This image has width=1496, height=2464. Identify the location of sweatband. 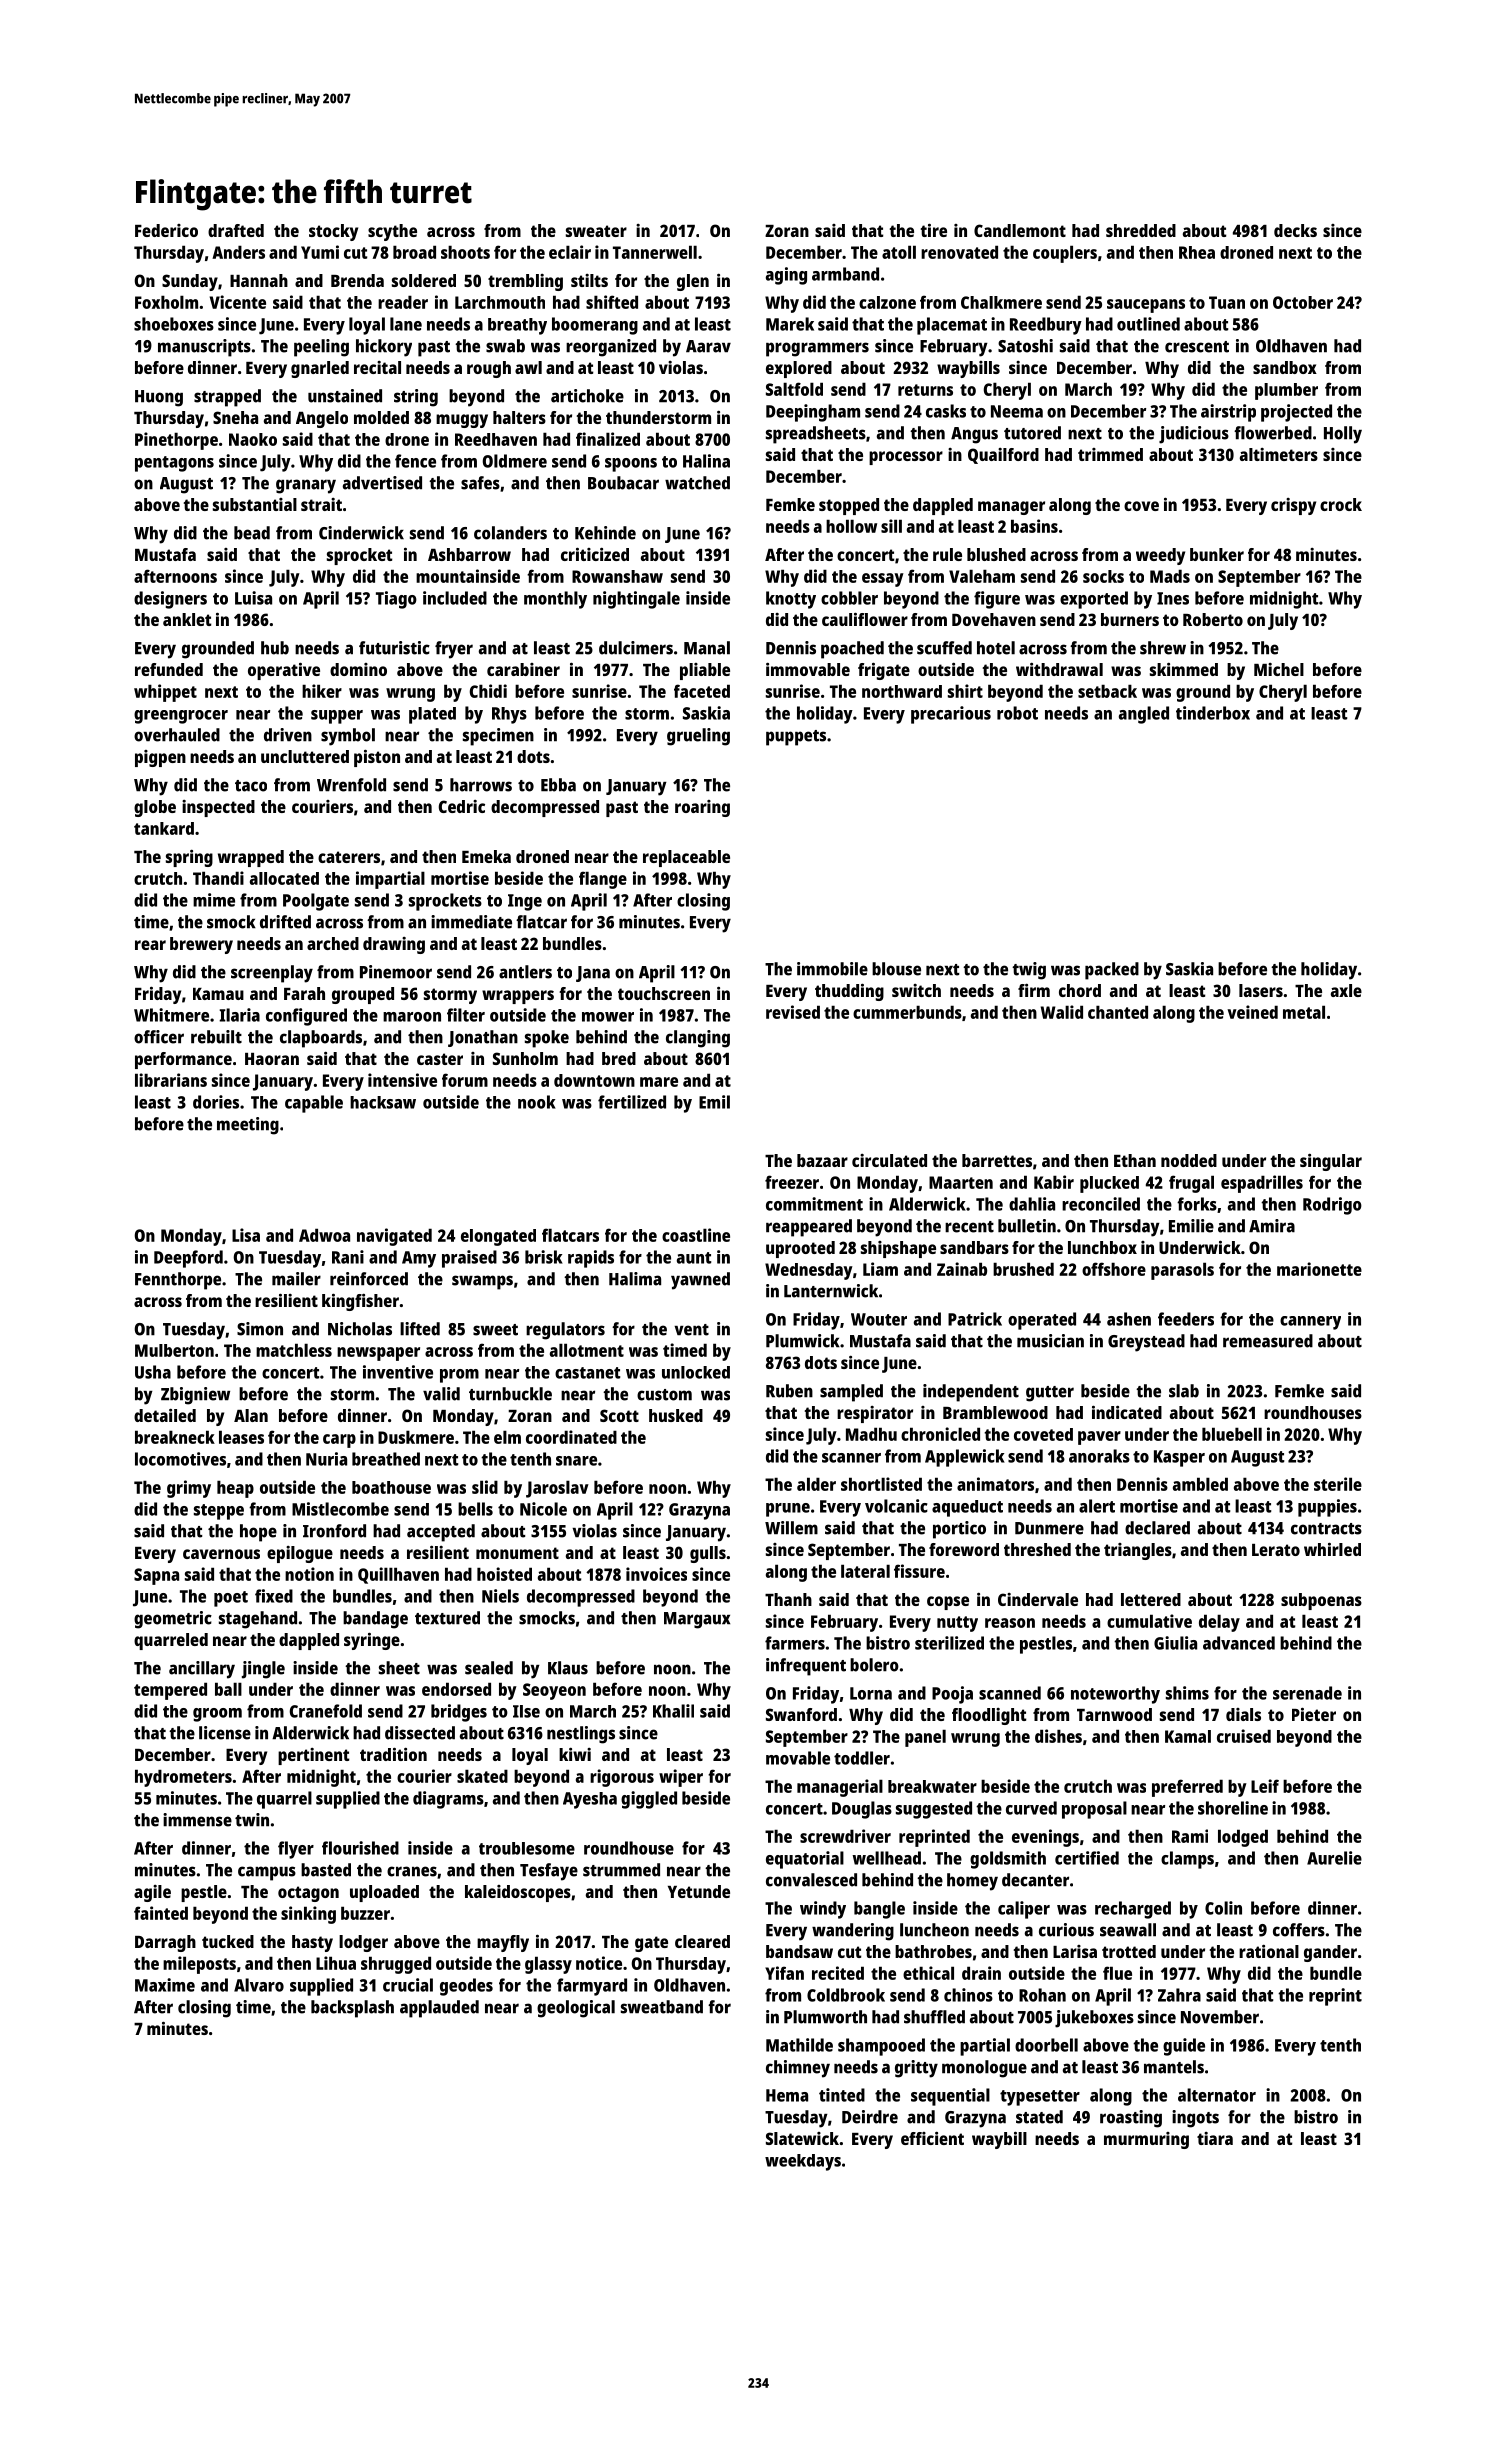
(662, 2007).
